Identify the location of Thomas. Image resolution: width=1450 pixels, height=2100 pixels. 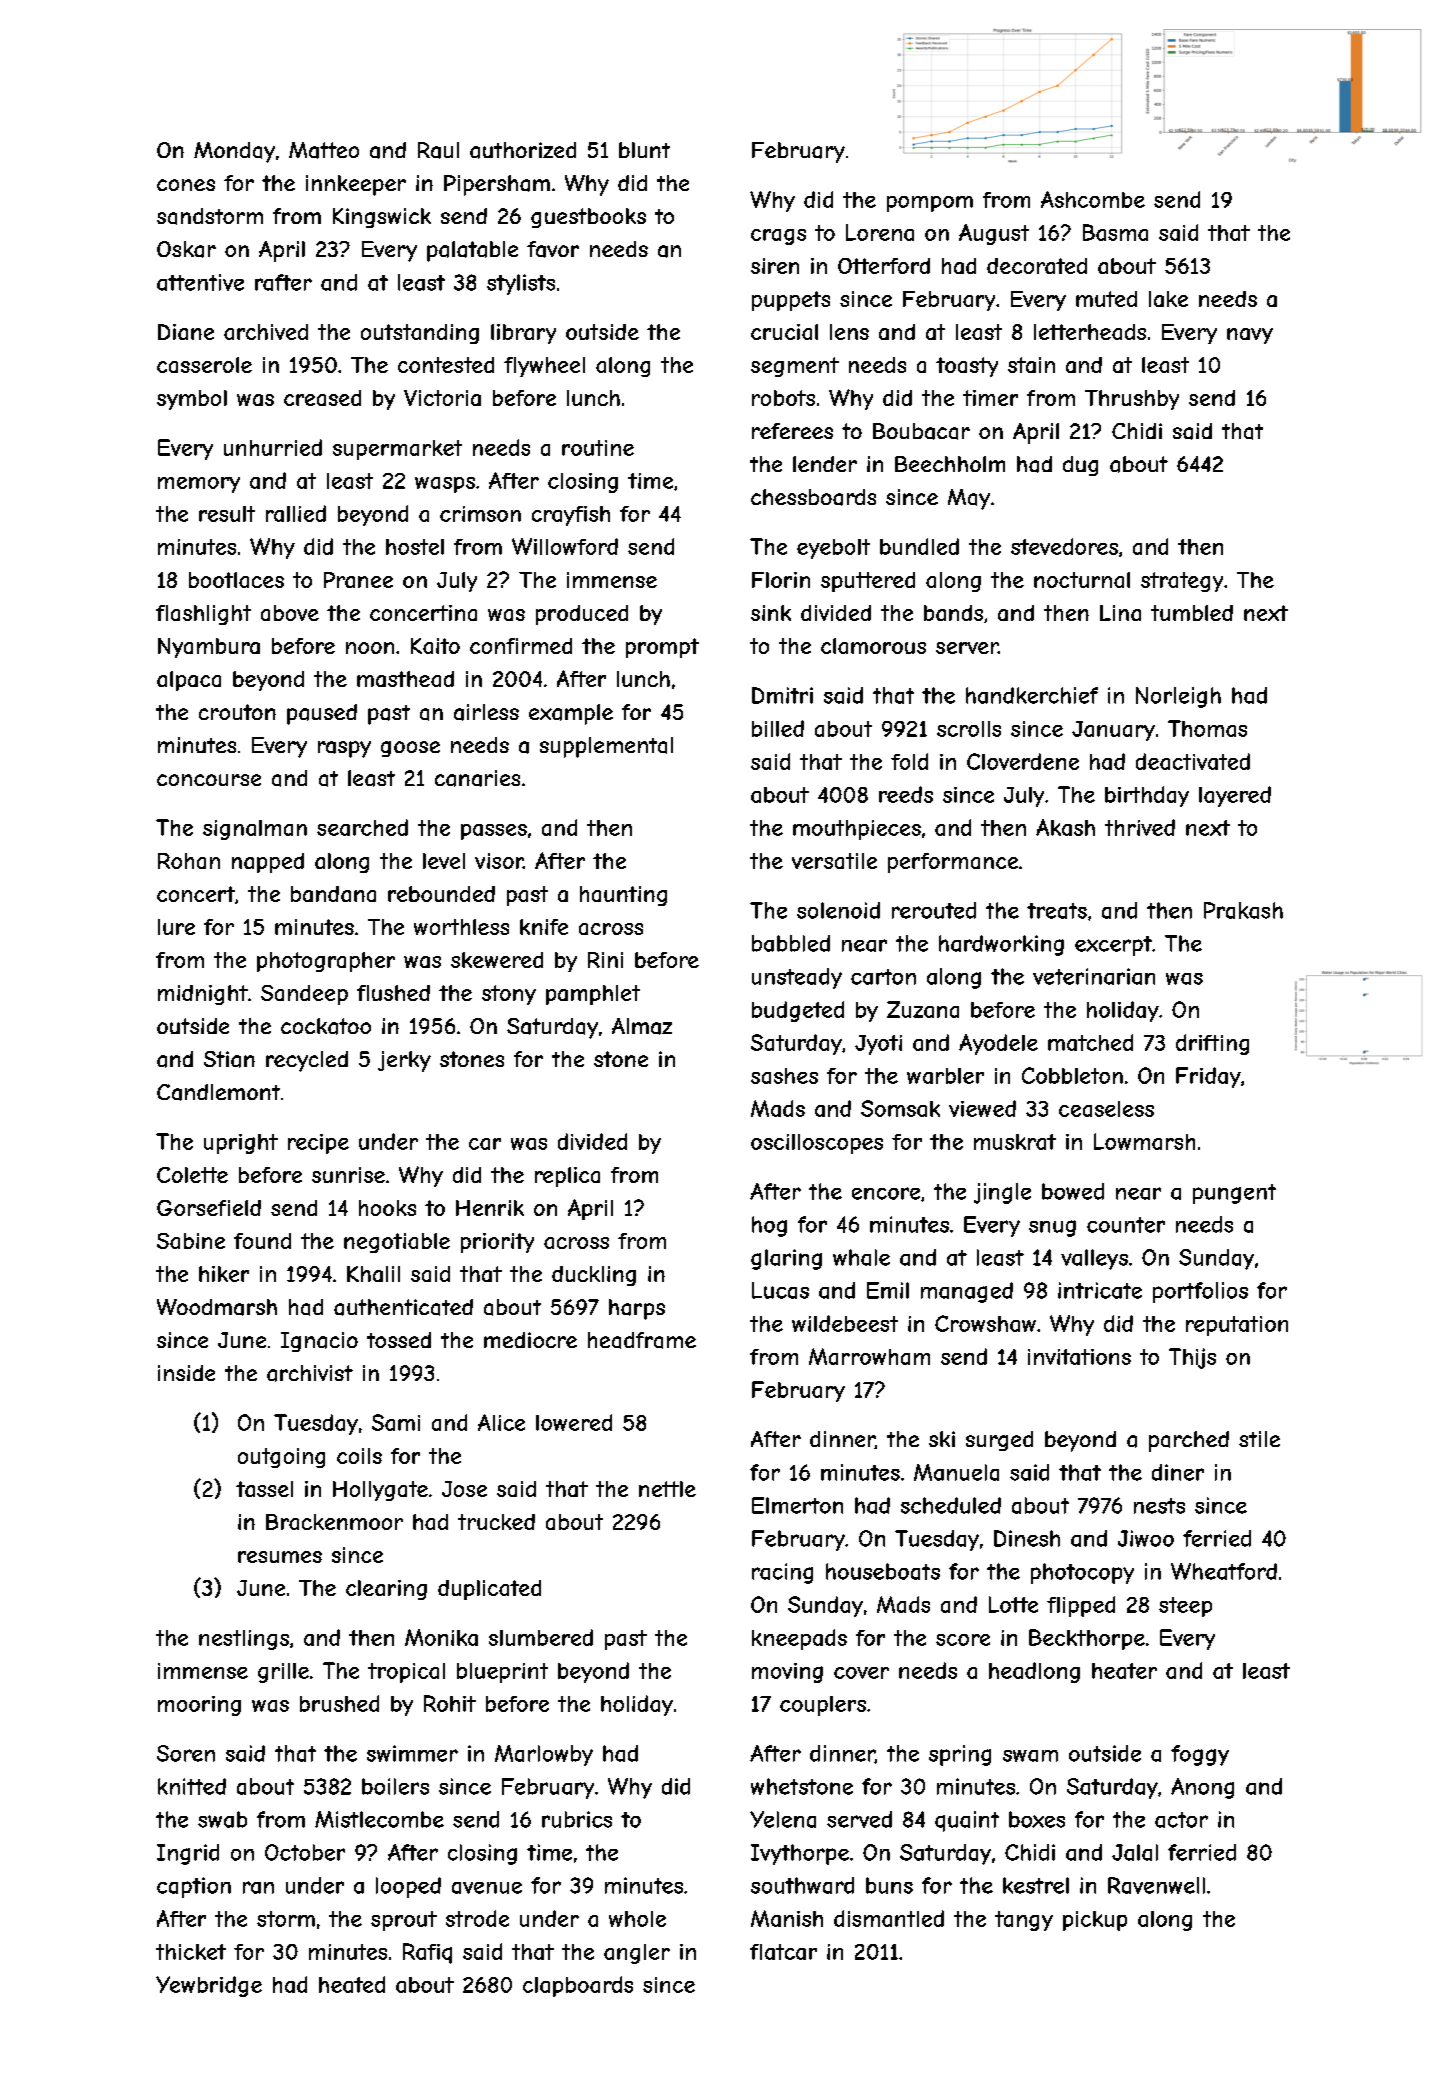
(1207, 728).
